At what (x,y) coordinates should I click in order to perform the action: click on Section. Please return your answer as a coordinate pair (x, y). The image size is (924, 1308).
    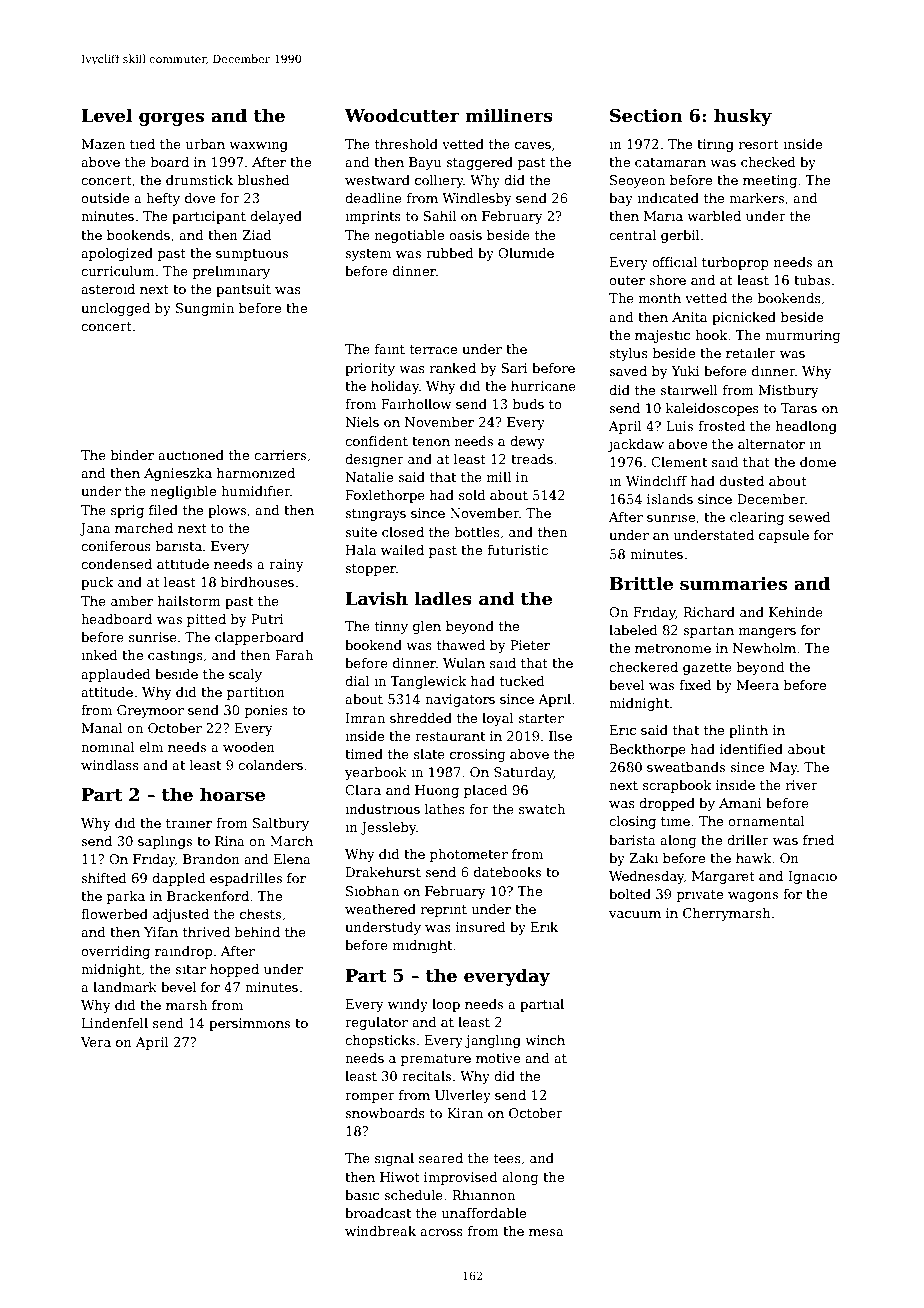
    Looking at the image, I should click on (646, 116).
